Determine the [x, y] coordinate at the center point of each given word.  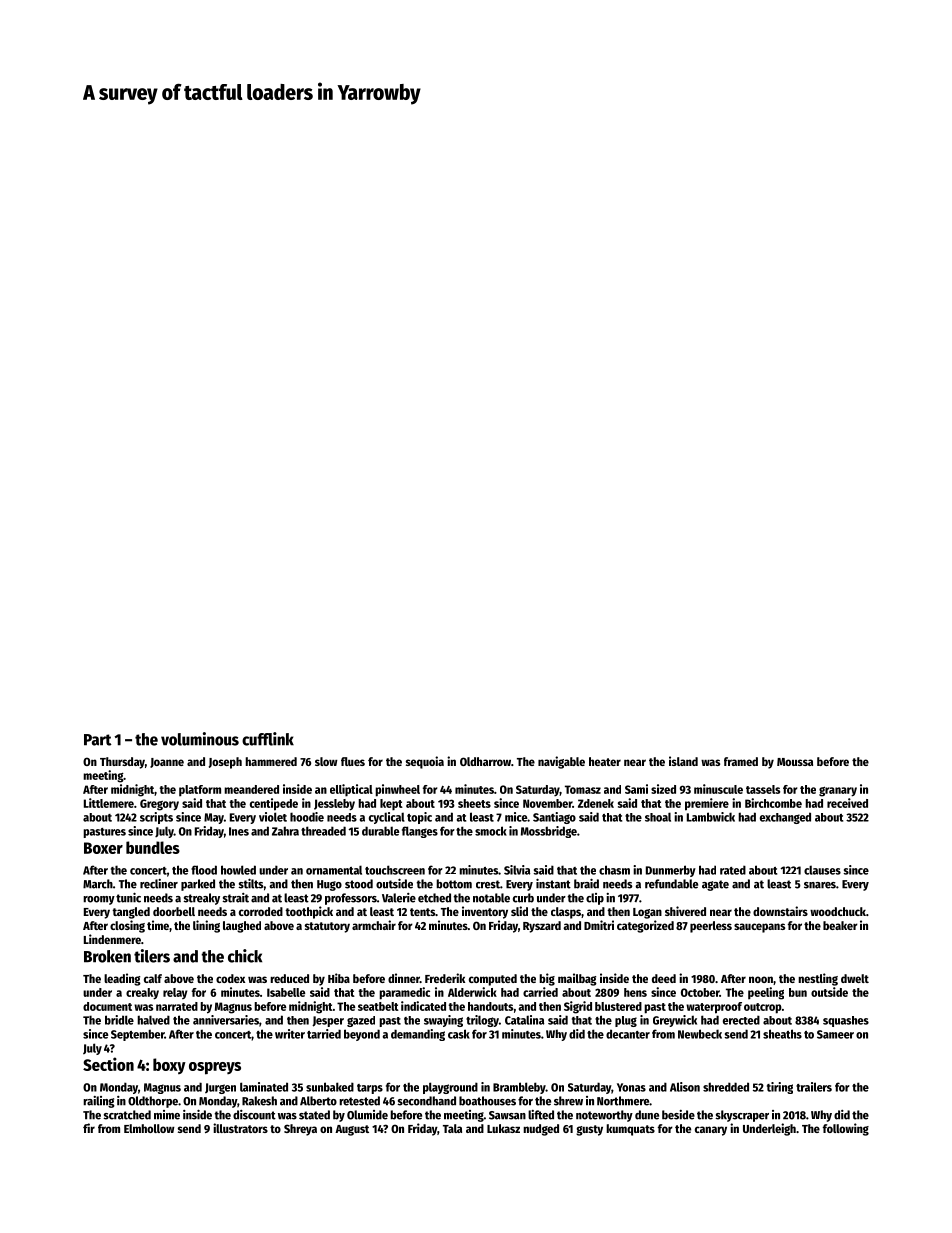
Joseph [225, 763]
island [683, 761]
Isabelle [286, 992]
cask [459, 1034]
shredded [726, 1087]
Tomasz [583, 789]
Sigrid [578, 1007]
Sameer [835, 1034]
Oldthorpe [153, 1102]
